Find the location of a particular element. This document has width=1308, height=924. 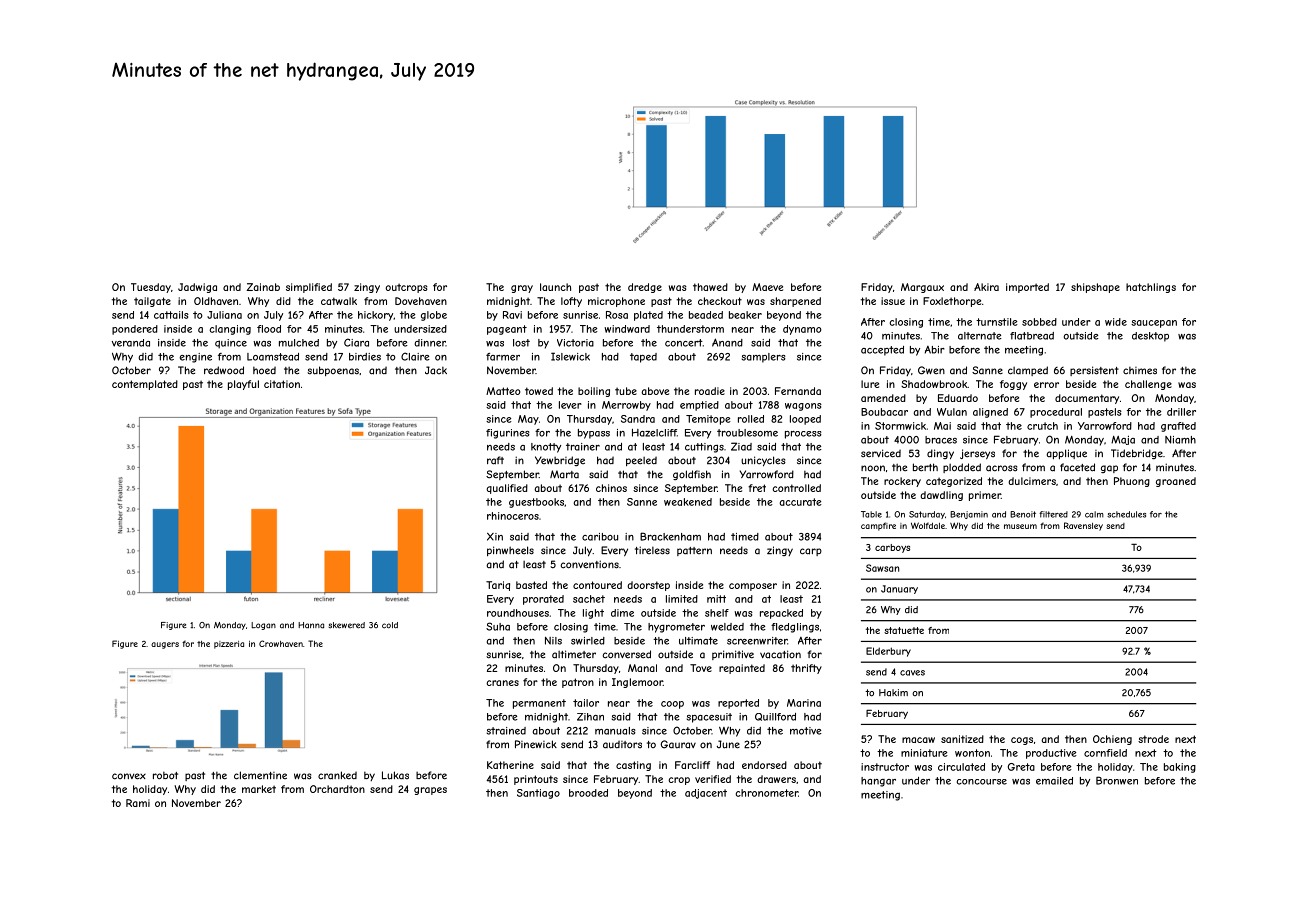

Crowhaven is located at coordinates (281, 643).
